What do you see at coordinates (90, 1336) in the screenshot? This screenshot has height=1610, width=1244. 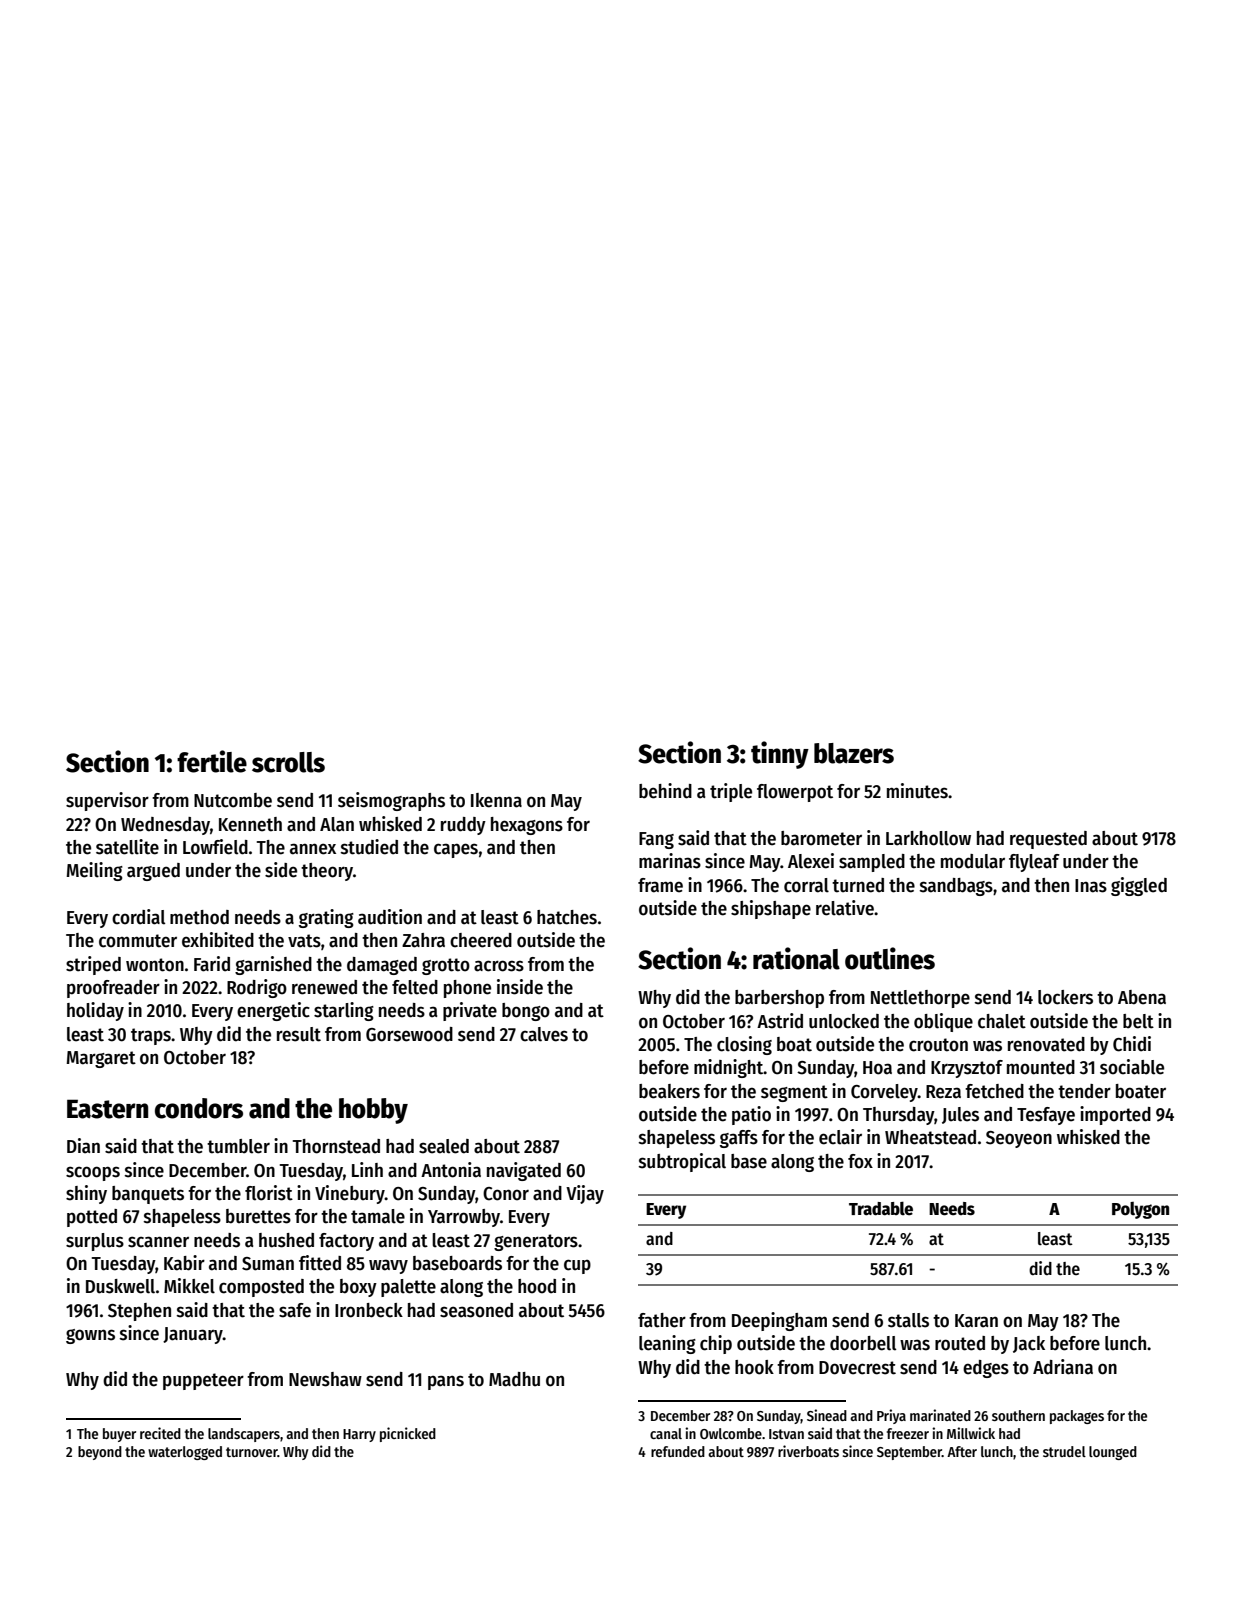 I see `gowns` at bounding box center [90, 1336].
